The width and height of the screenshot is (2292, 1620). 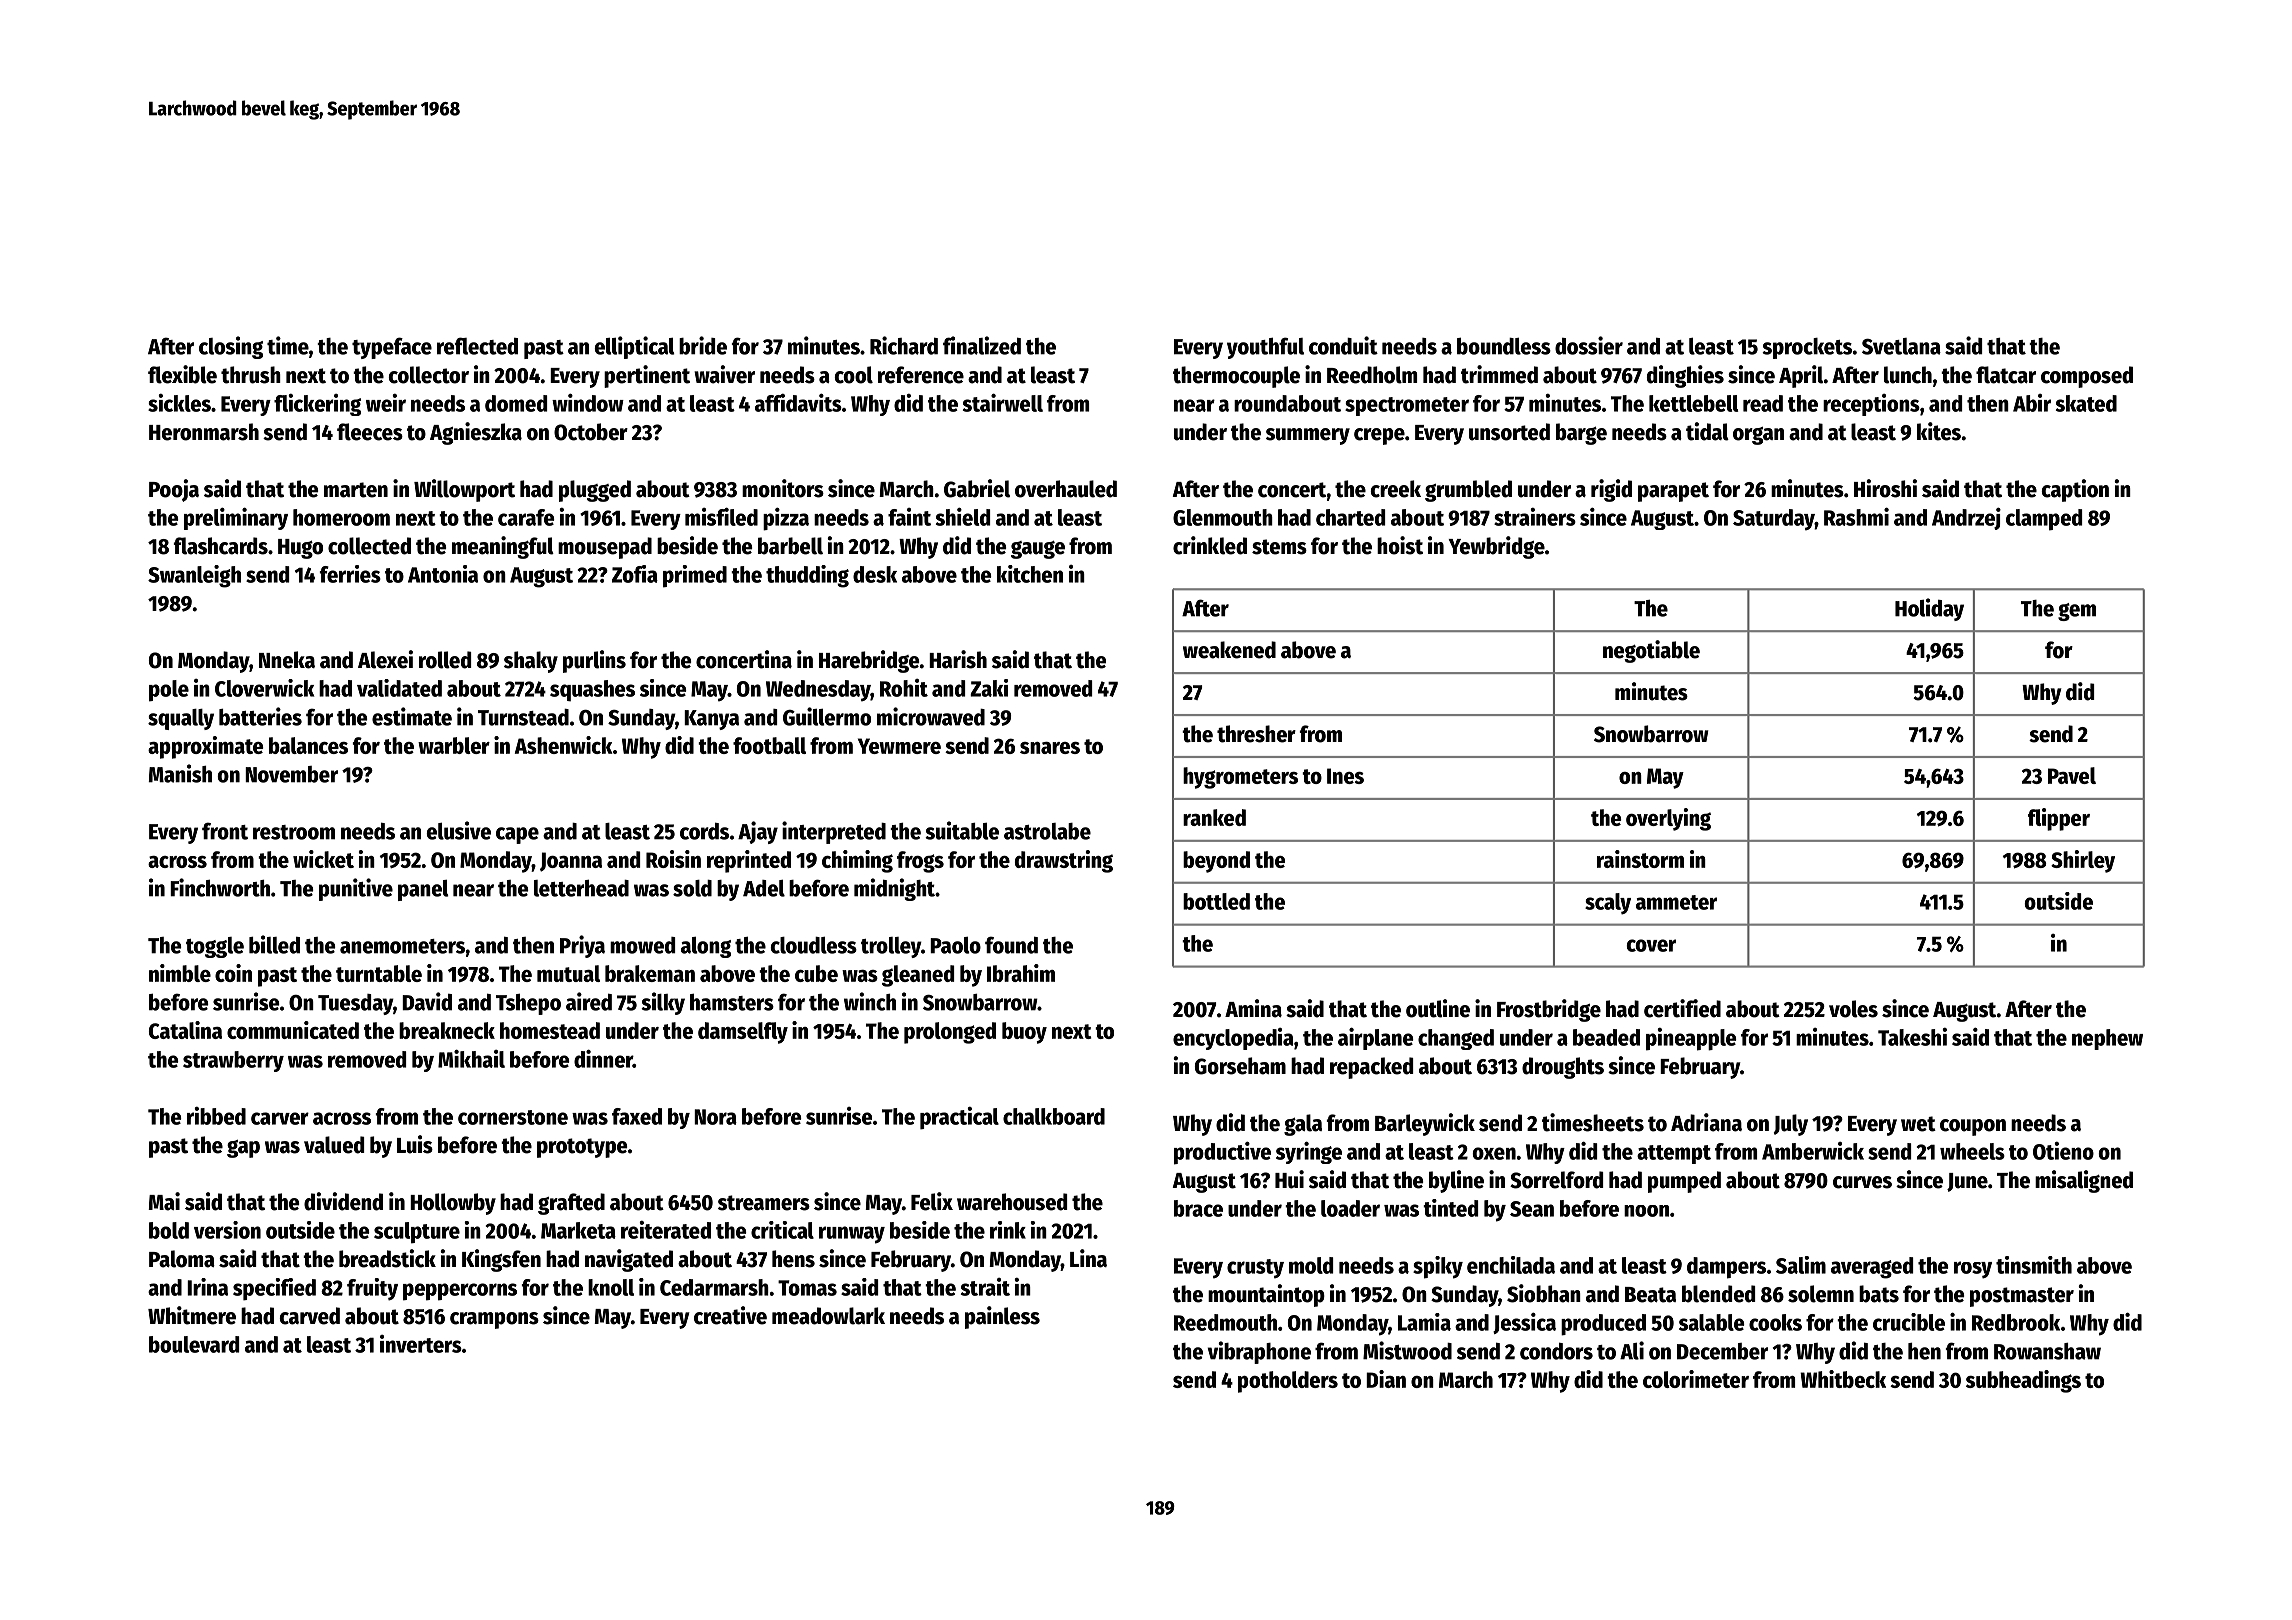 What do you see at coordinates (1288, 1382) in the screenshot?
I see `potholders` at bounding box center [1288, 1382].
